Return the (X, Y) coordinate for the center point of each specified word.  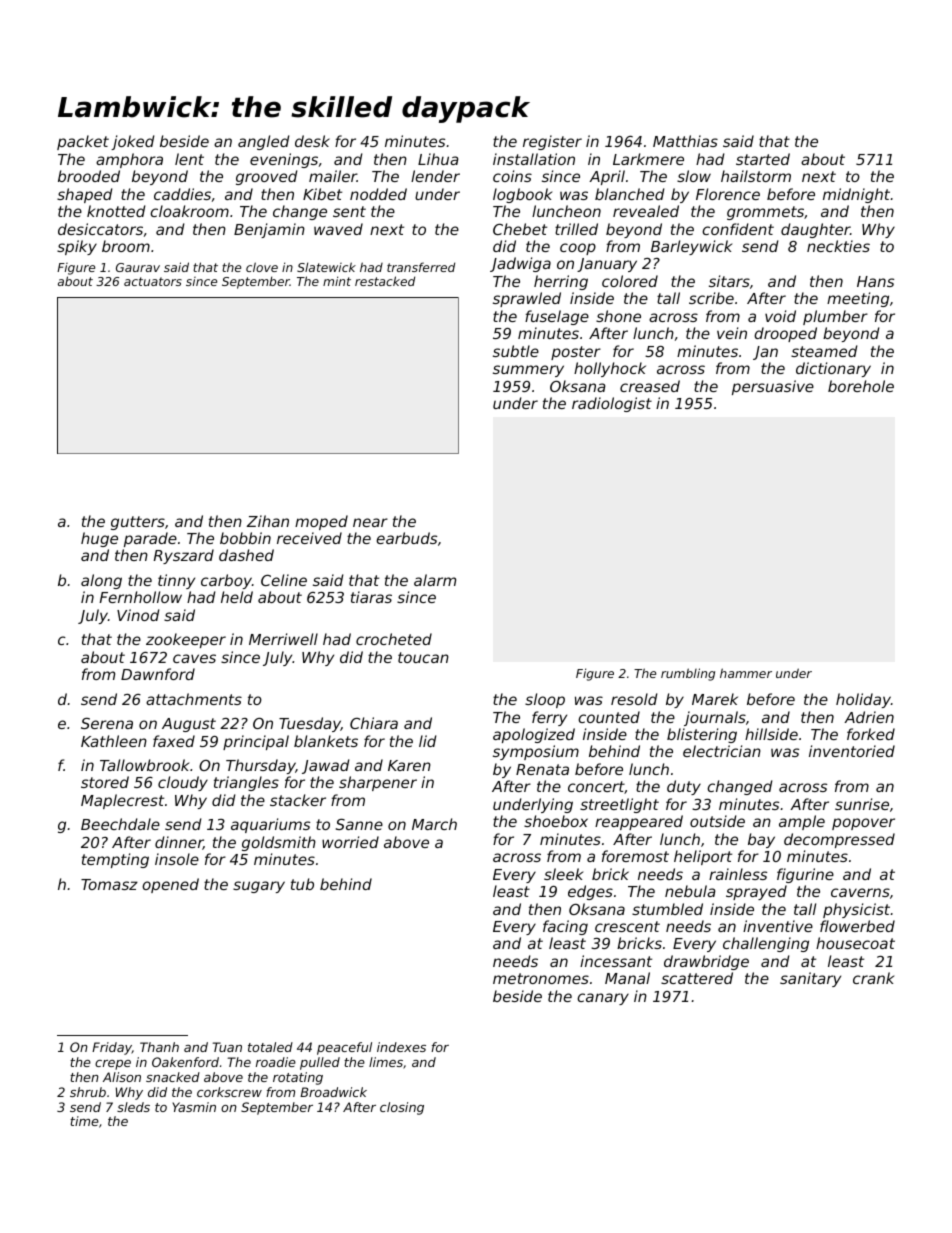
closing (402, 1108)
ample (802, 822)
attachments (194, 699)
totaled (270, 1047)
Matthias (685, 141)
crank (873, 978)
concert (596, 787)
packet (83, 142)
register (552, 142)
